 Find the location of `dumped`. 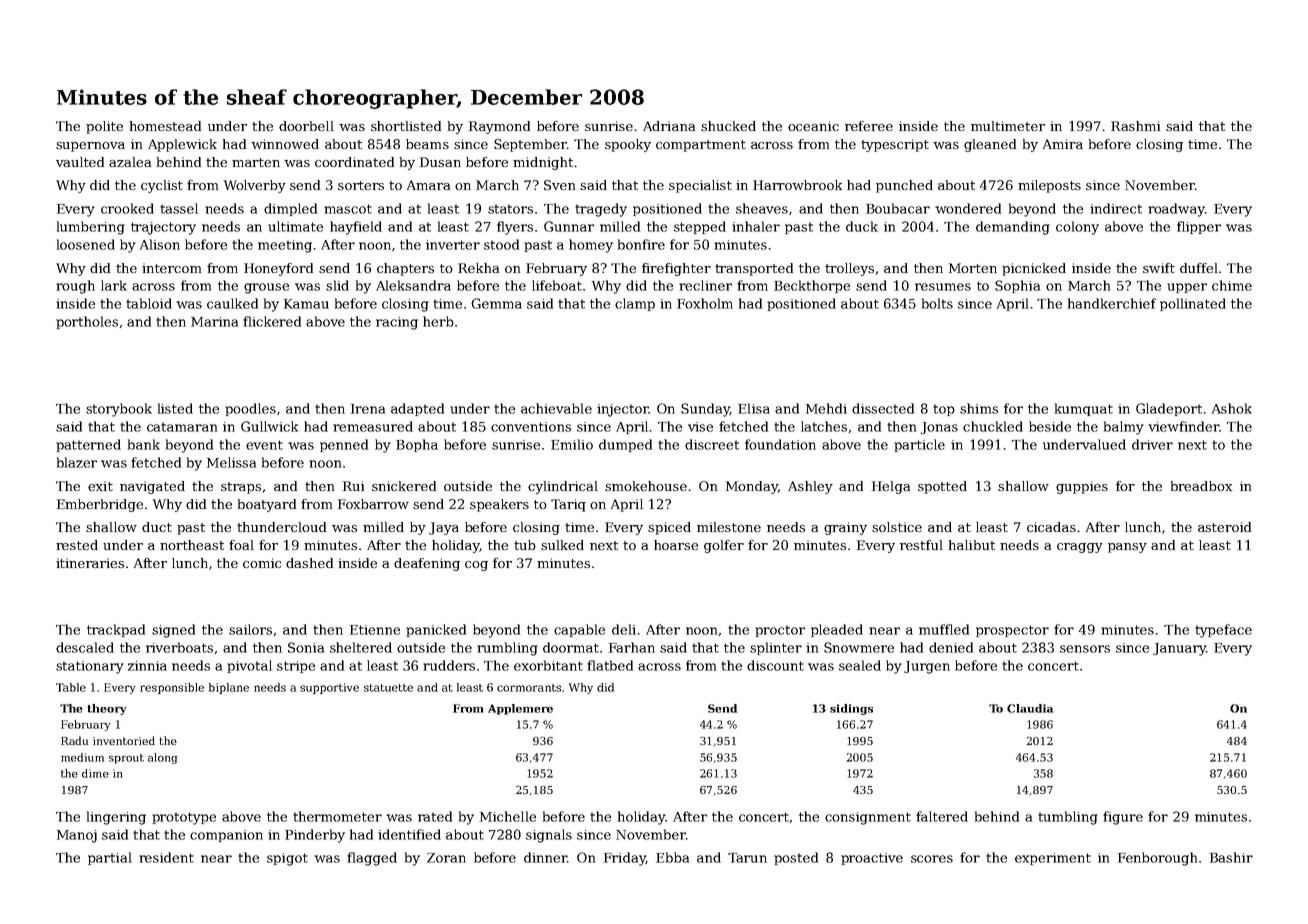

dumped is located at coordinates (625, 445).
